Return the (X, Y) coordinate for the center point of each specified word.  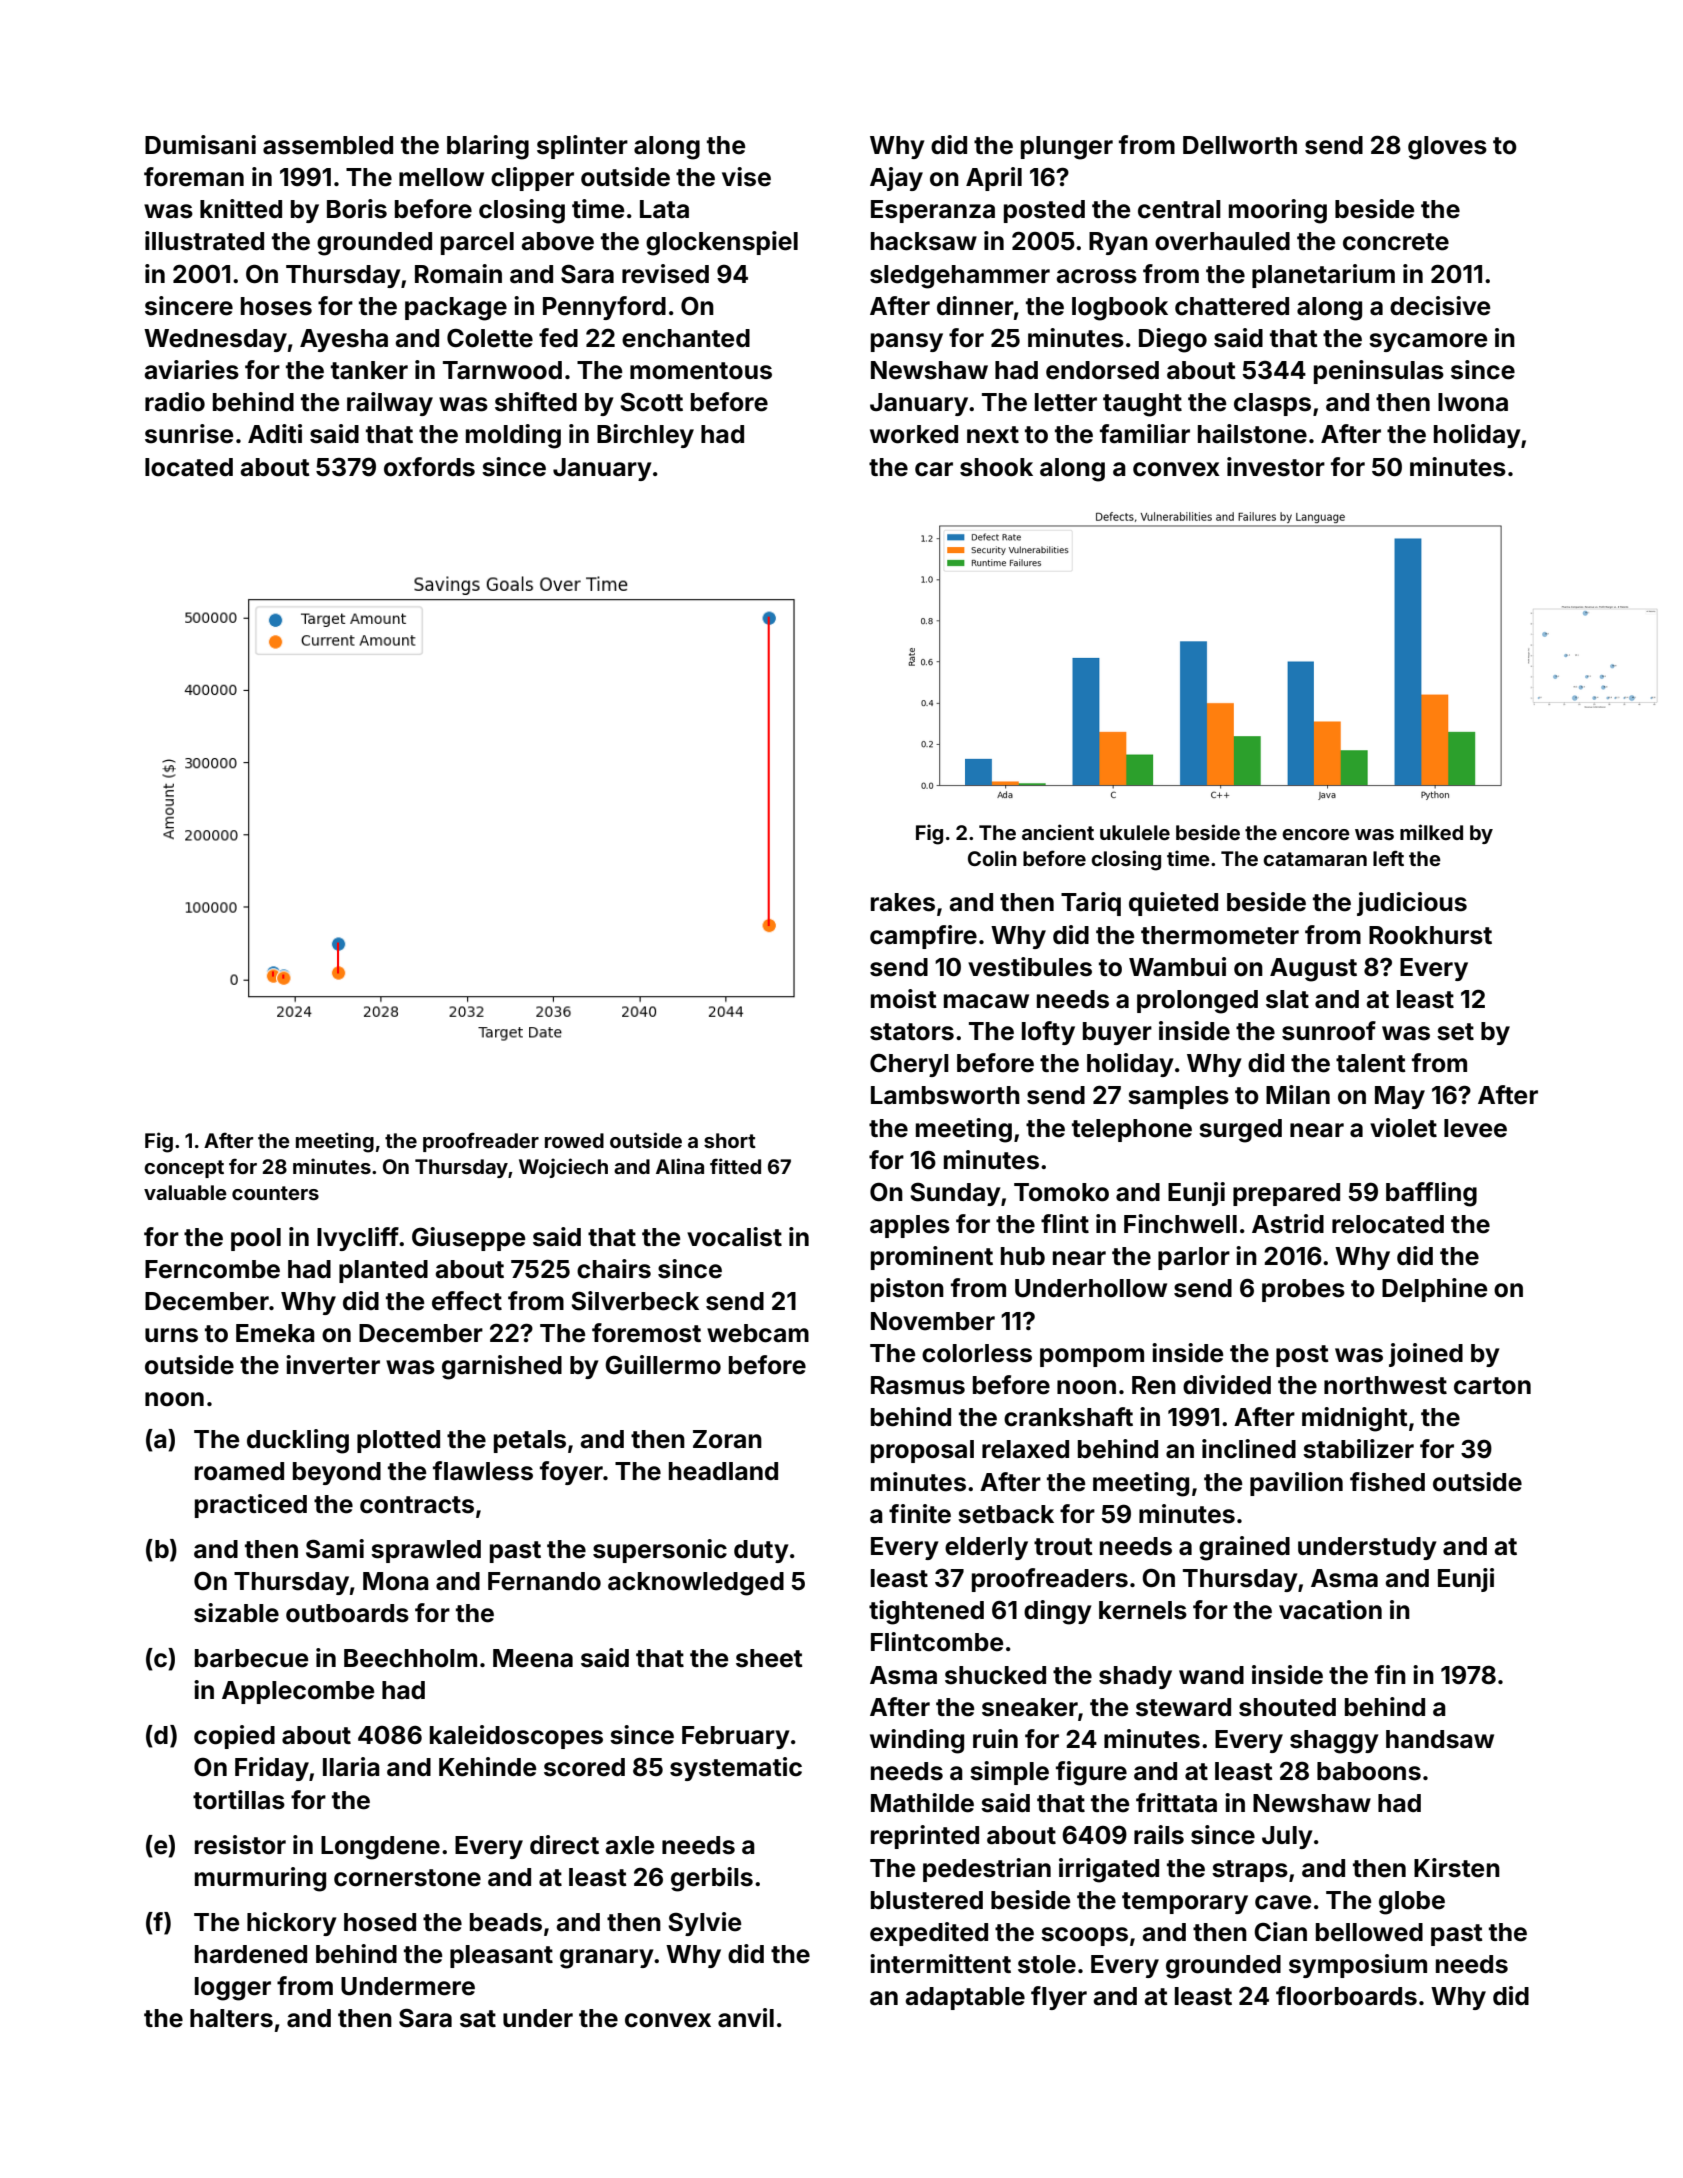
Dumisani (200, 145)
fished (1387, 1482)
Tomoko (1061, 1192)
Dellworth (1240, 145)
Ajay (896, 179)
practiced (251, 1506)
